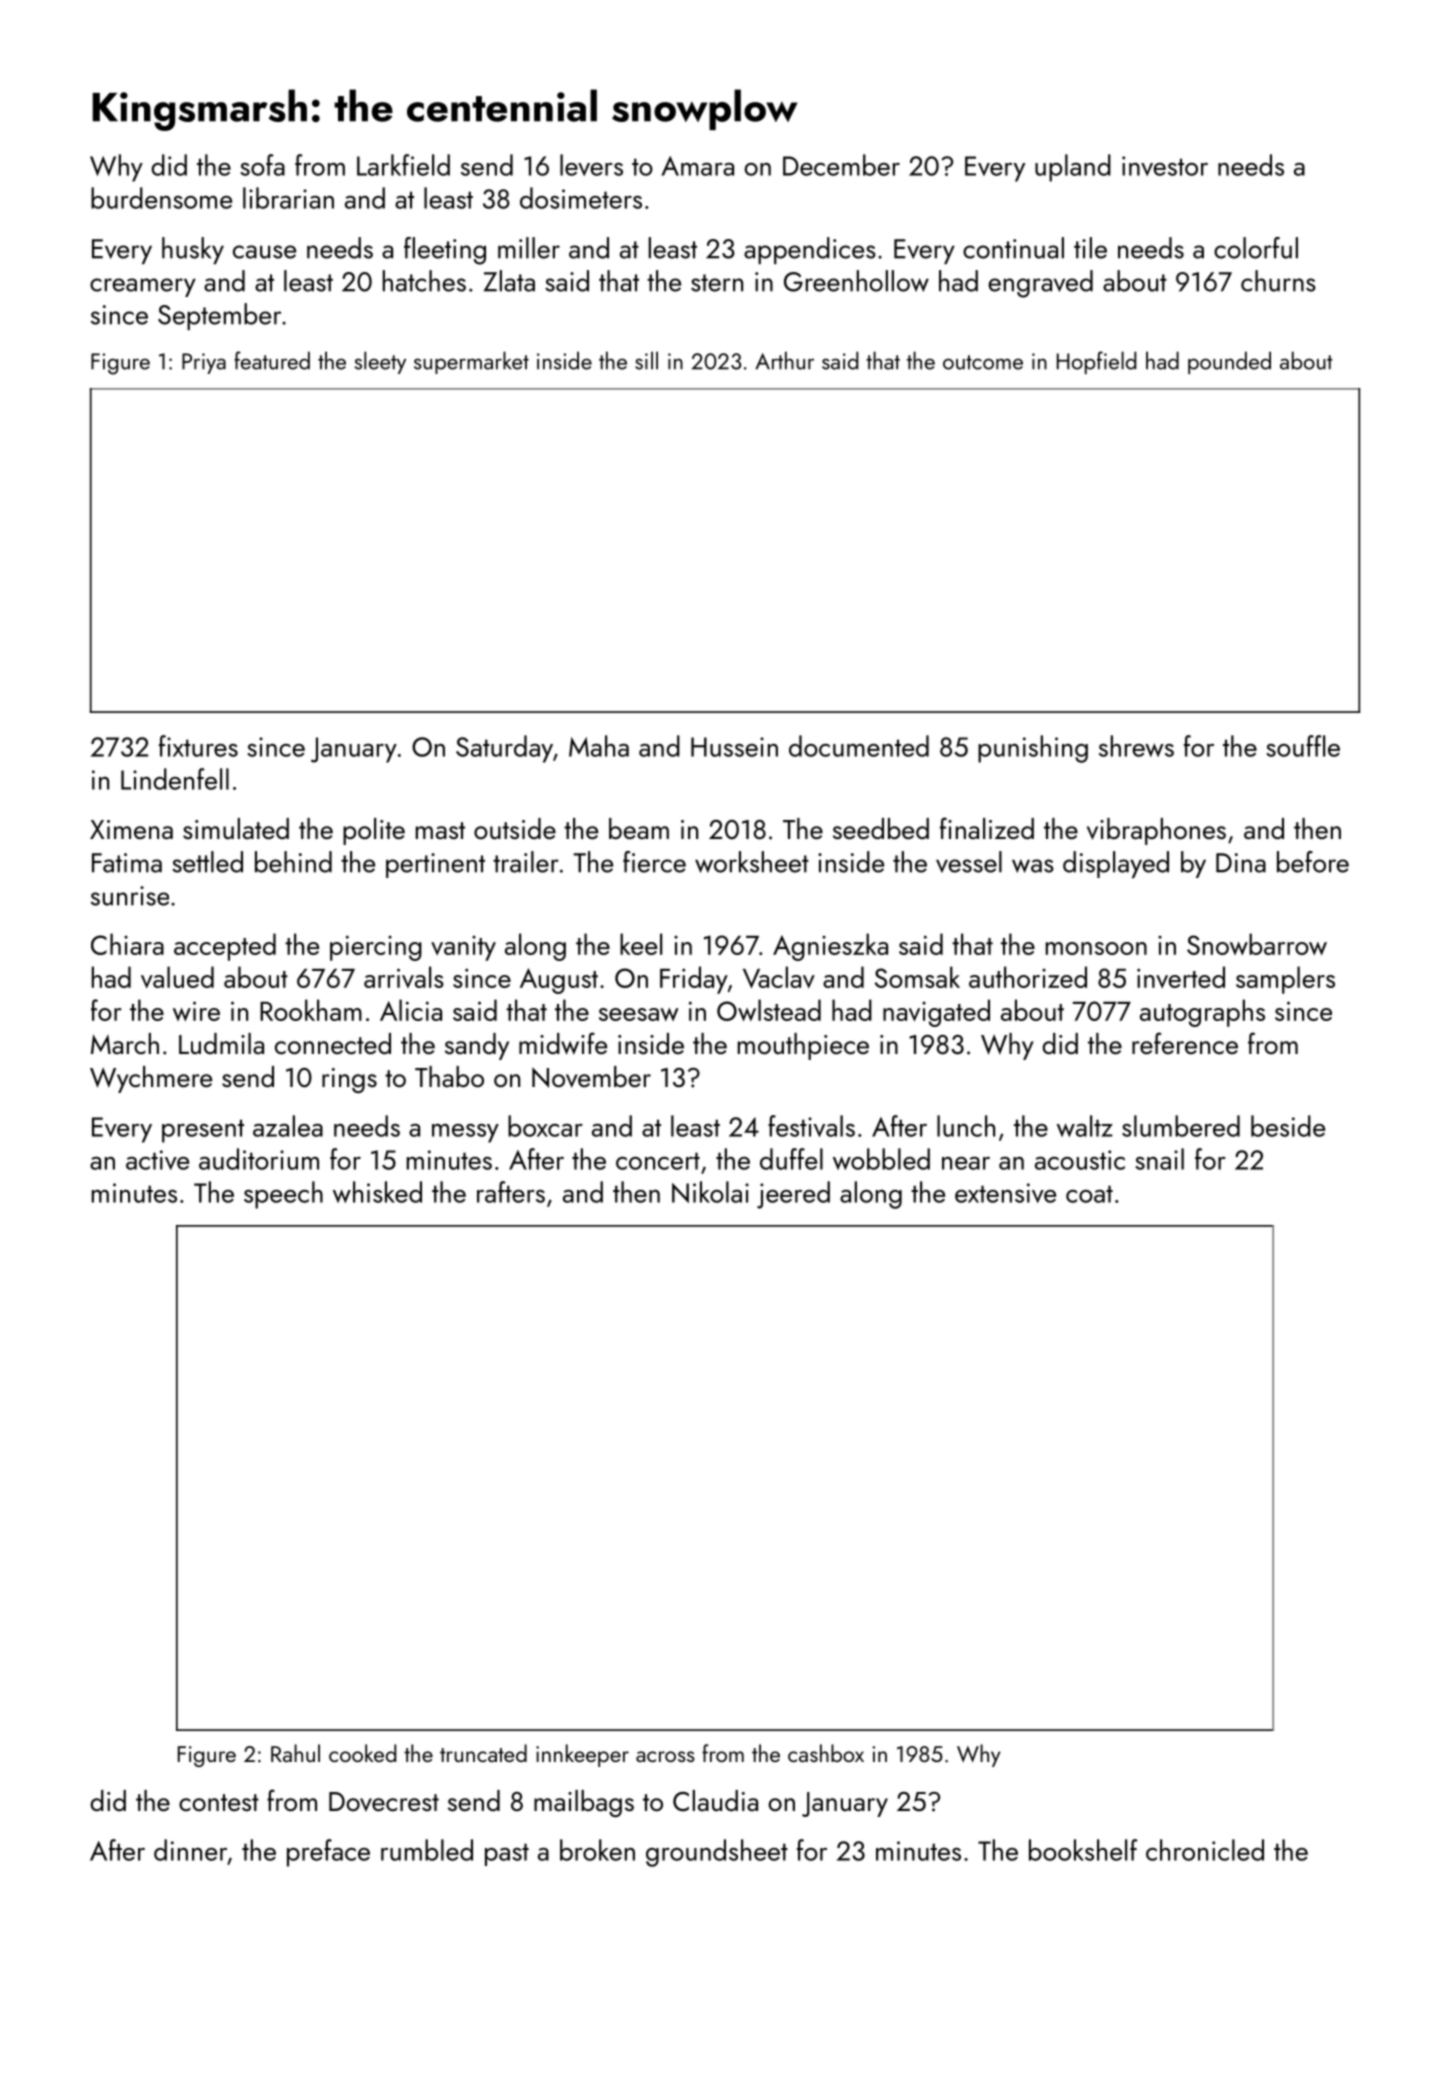 The height and width of the screenshot is (2100, 1450). I want to click on Arthur, so click(784, 360).
